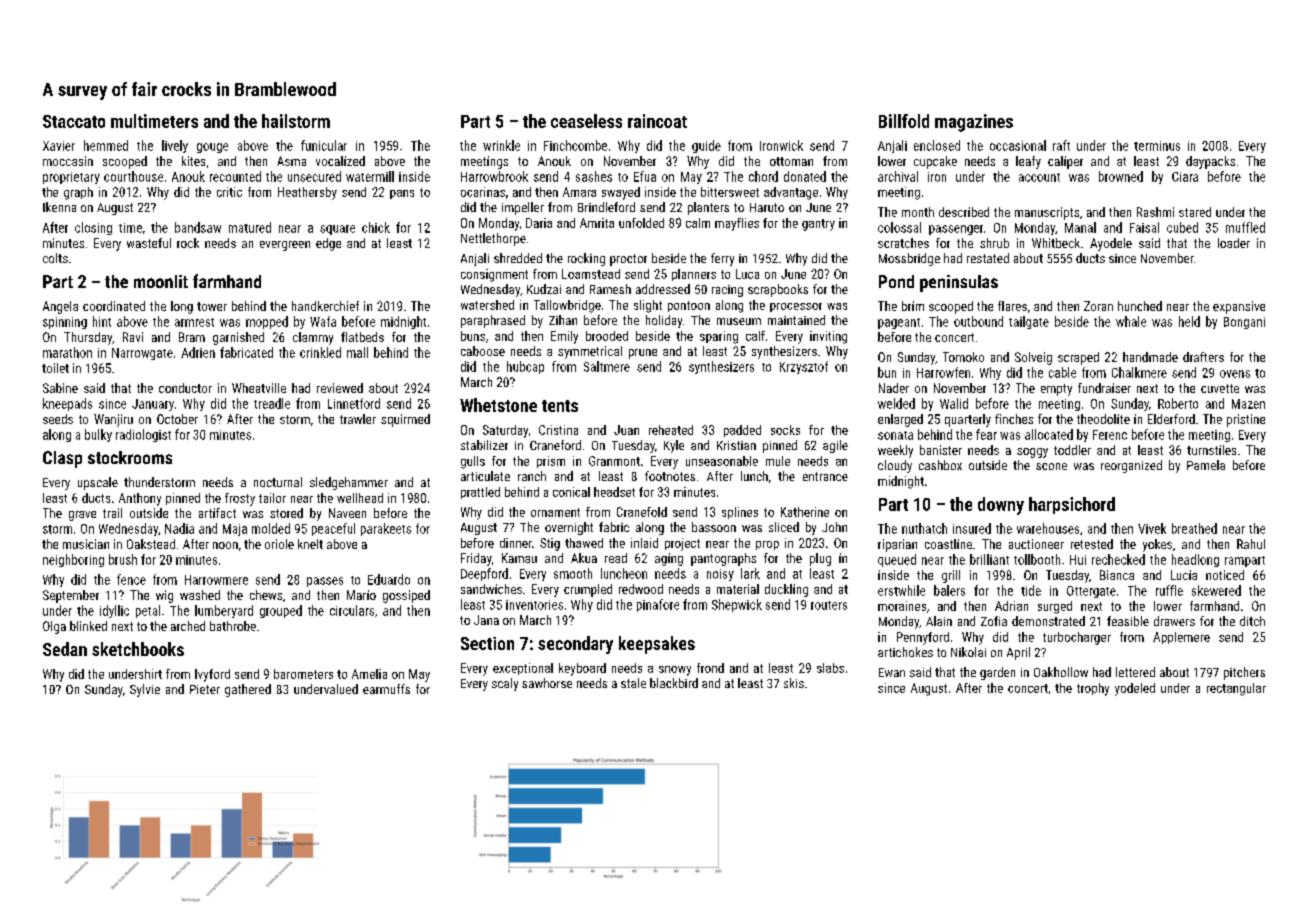 This screenshot has height=924, width=1308. Describe the element at coordinates (198, 352) in the screenshot. I see `Adrien` at that location.
